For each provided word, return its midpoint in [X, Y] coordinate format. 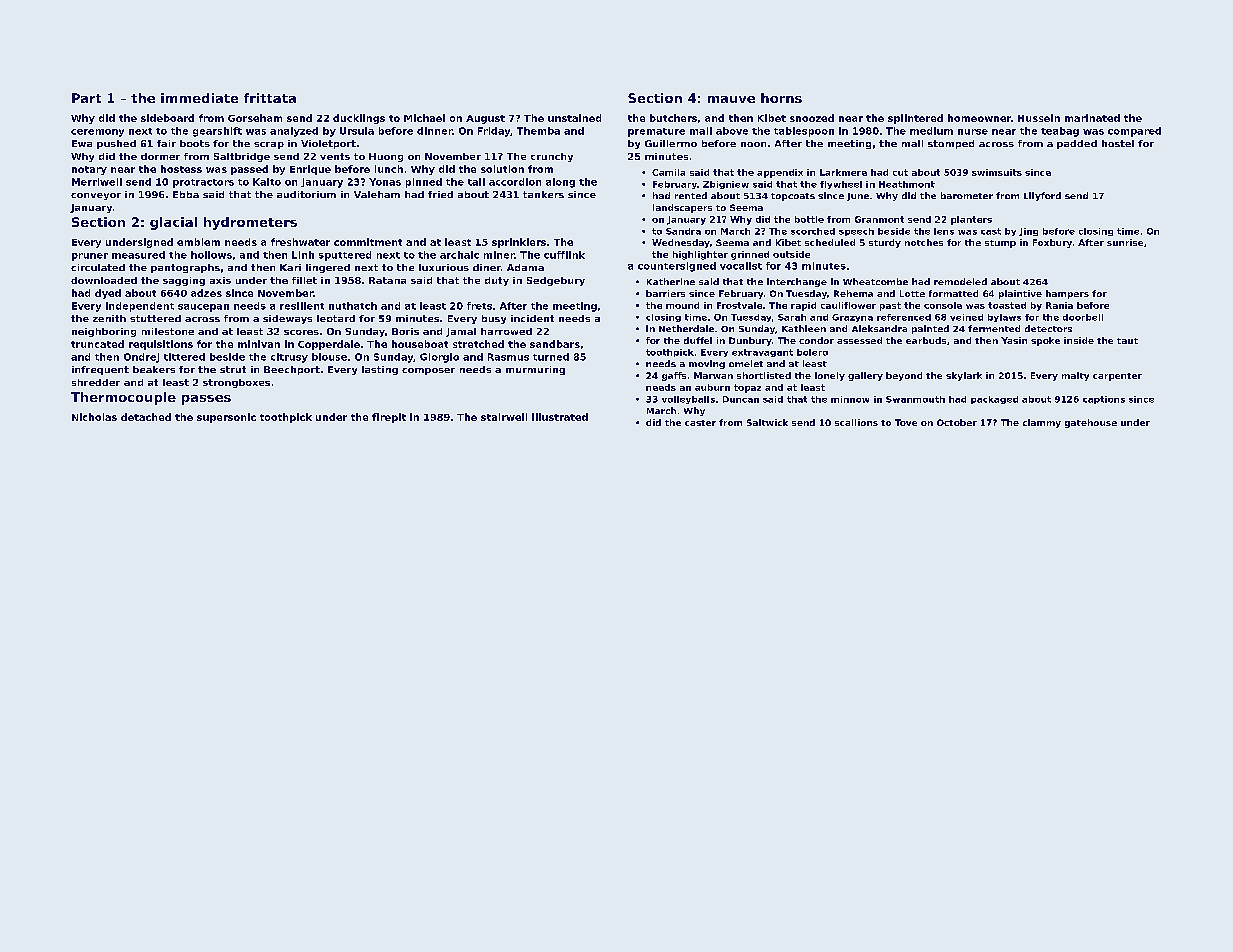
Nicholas [94, 417]
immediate [199, 98]
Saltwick [767, 422]
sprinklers [519, 243]
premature [656, 132]
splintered [915, 119]
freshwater [300, 242]
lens [944, 231]
